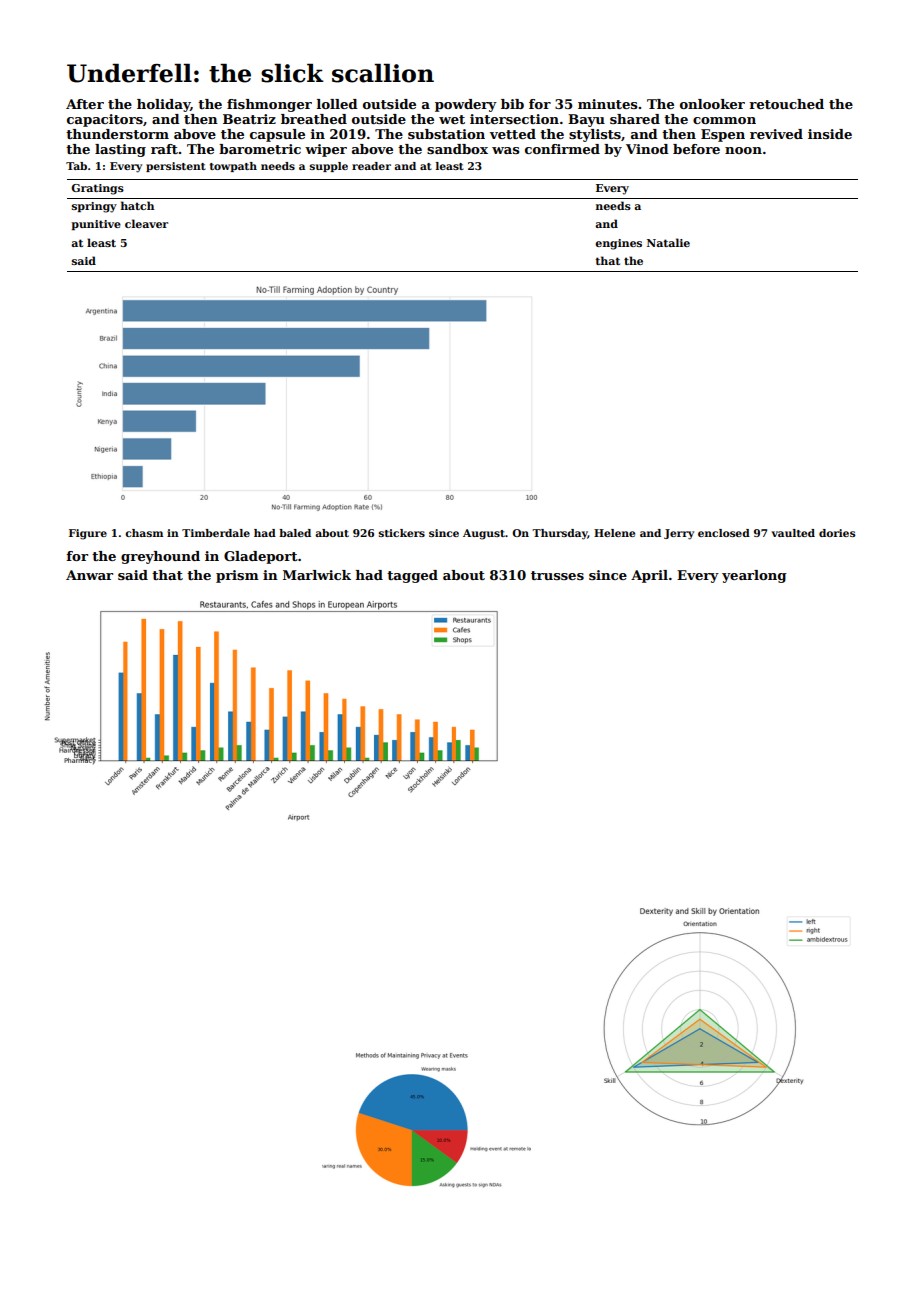 This document has height=1308, width=924. Describe the element at coordinates (85, 104) in the document. I see `After` at that location.
